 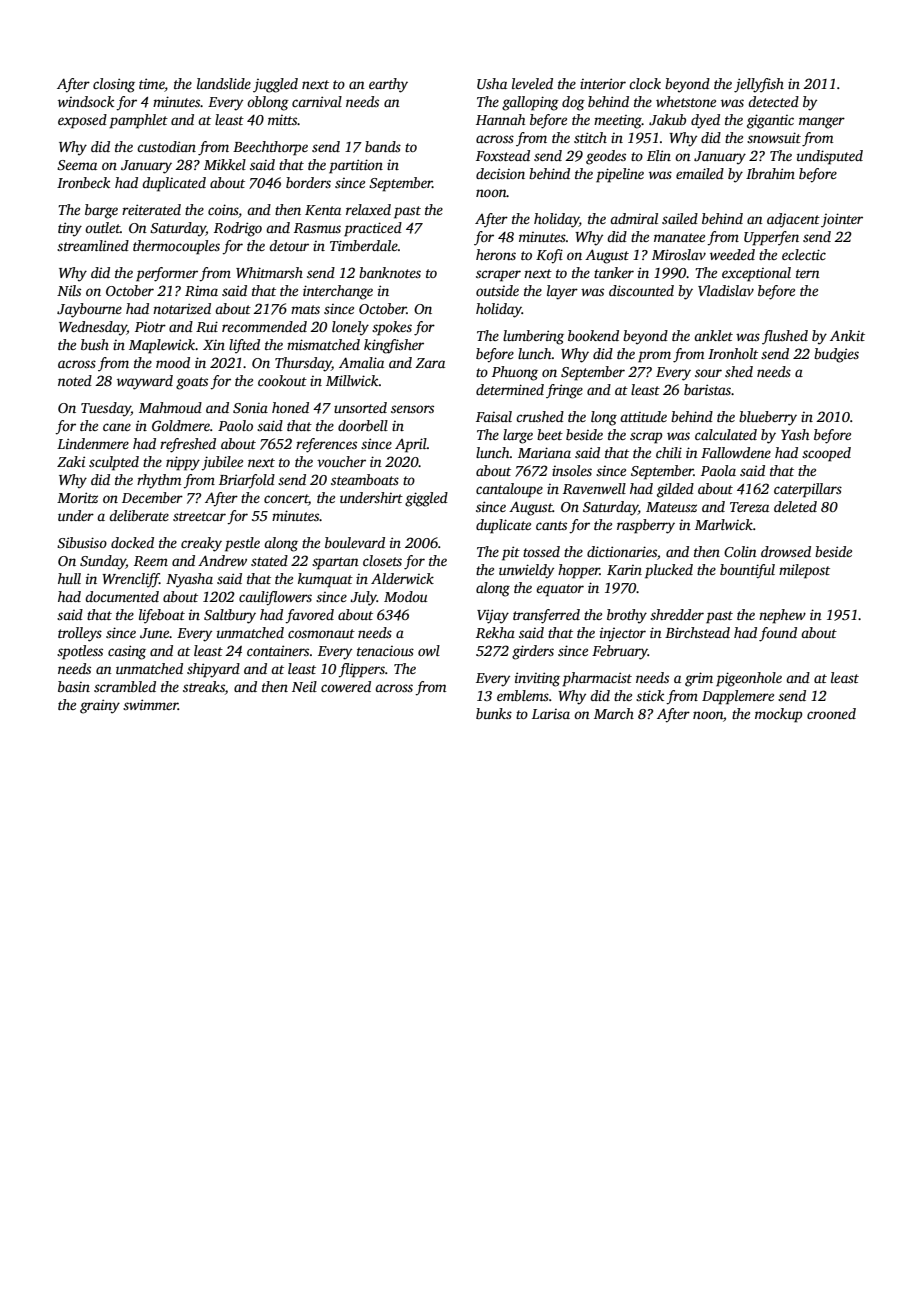 What do you see at coordinates (173, 362) in the document?
I see `mood` at bounding box center [173, 362].
